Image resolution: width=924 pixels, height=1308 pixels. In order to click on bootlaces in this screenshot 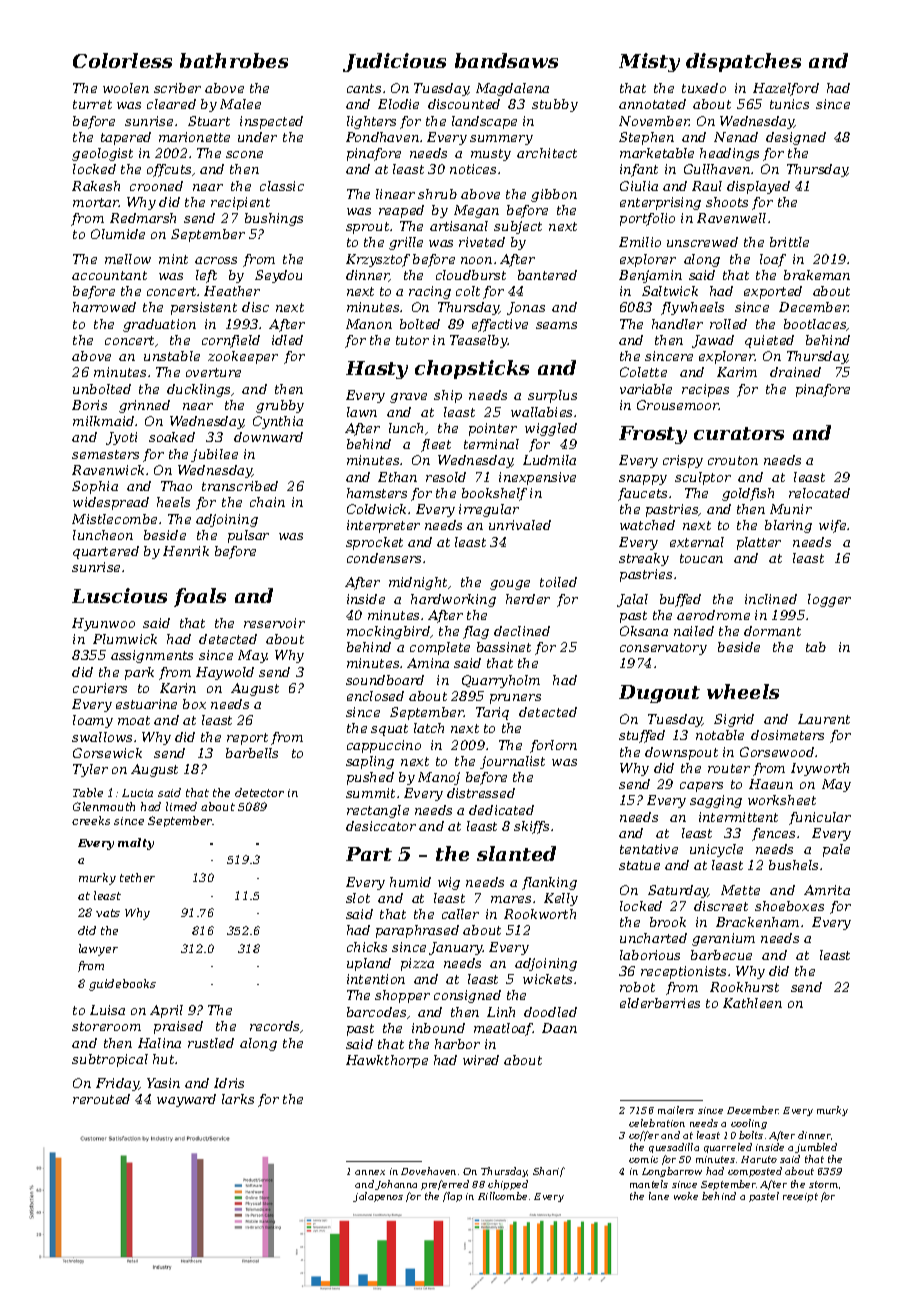, I will do `click(815, 325)`.
